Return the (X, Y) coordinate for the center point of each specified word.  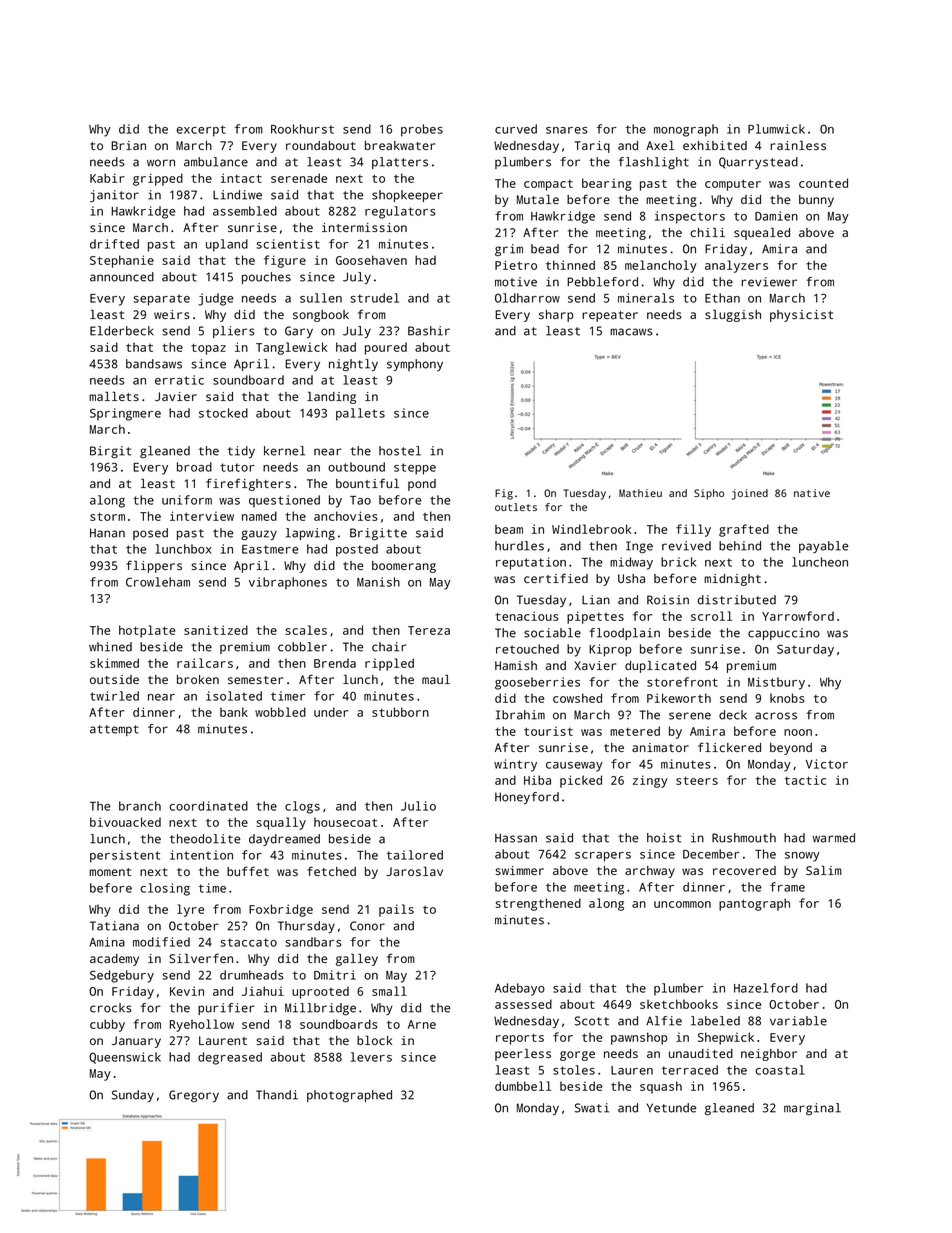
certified (556, 578)
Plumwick (776, 129)
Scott (592, 1021)
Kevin (187, 991)
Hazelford (766, 988)
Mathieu (640, 493)
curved (516, 129)
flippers (154, 566)
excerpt (201, 131)
